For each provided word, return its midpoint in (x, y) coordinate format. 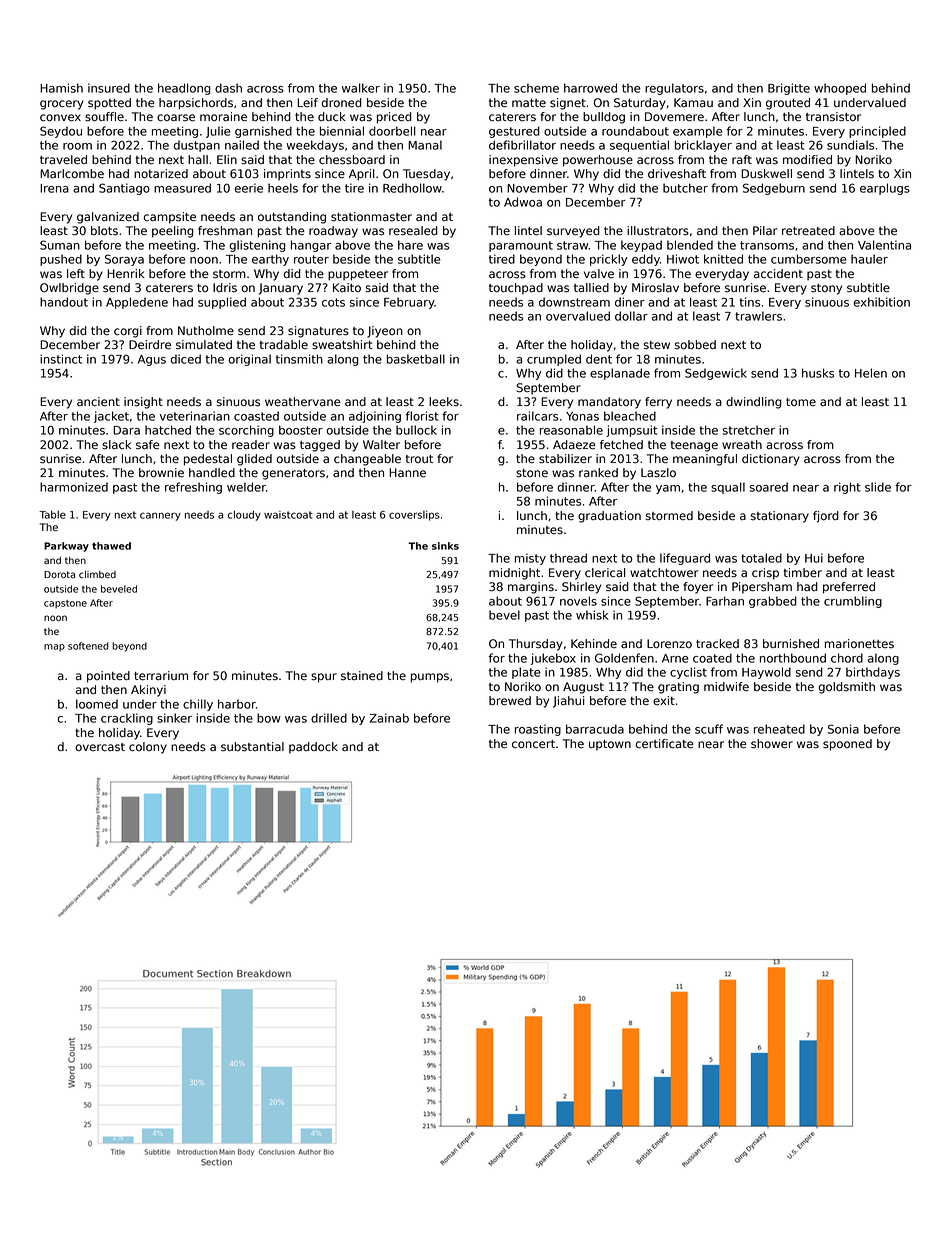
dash (228, 88)
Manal (425, 145)
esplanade (620, 374)
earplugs (885, 189)
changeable (367, 460)
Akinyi (148, 691)
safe (148, 445)
